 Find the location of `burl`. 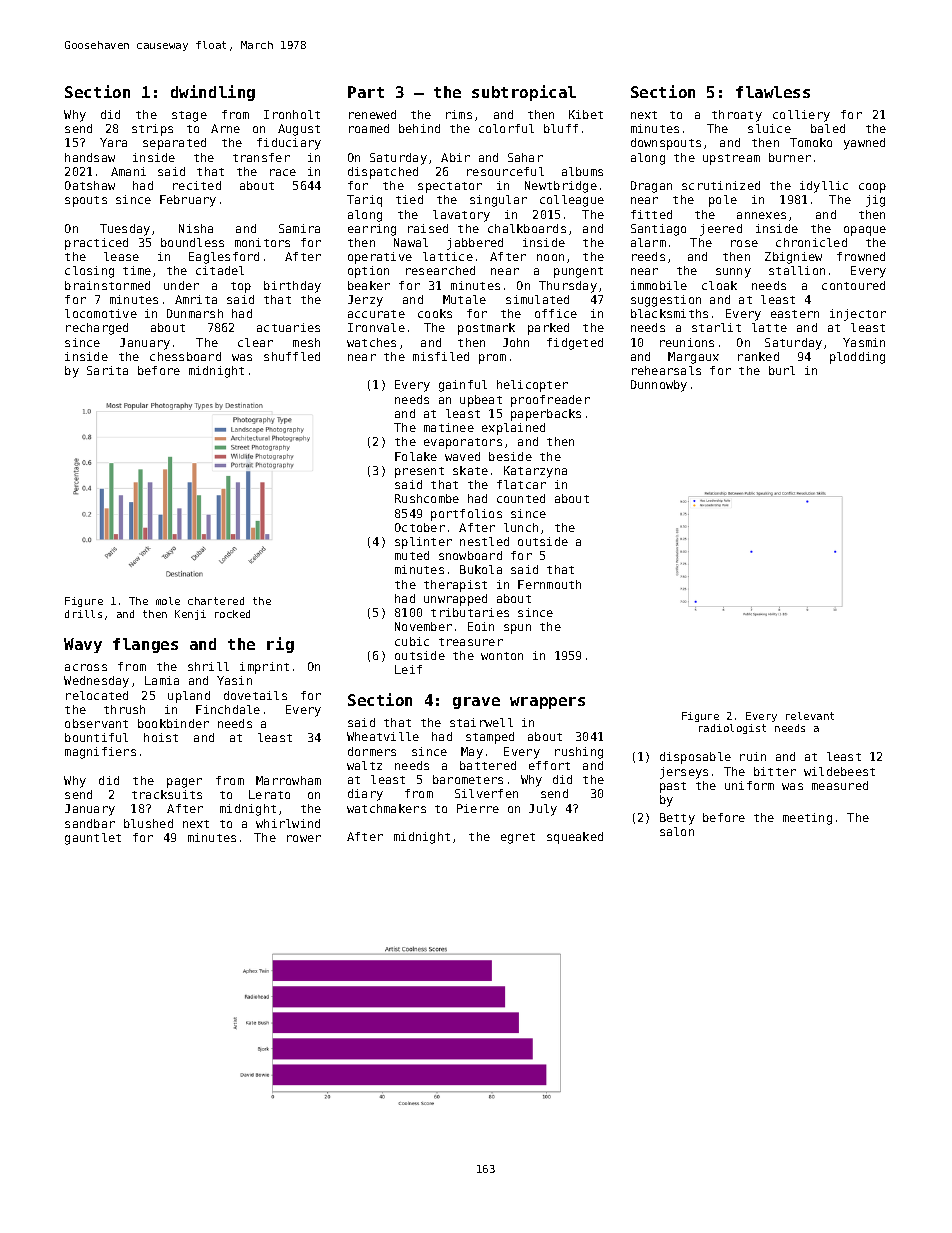

burl is located at coordinates (782, 370).
